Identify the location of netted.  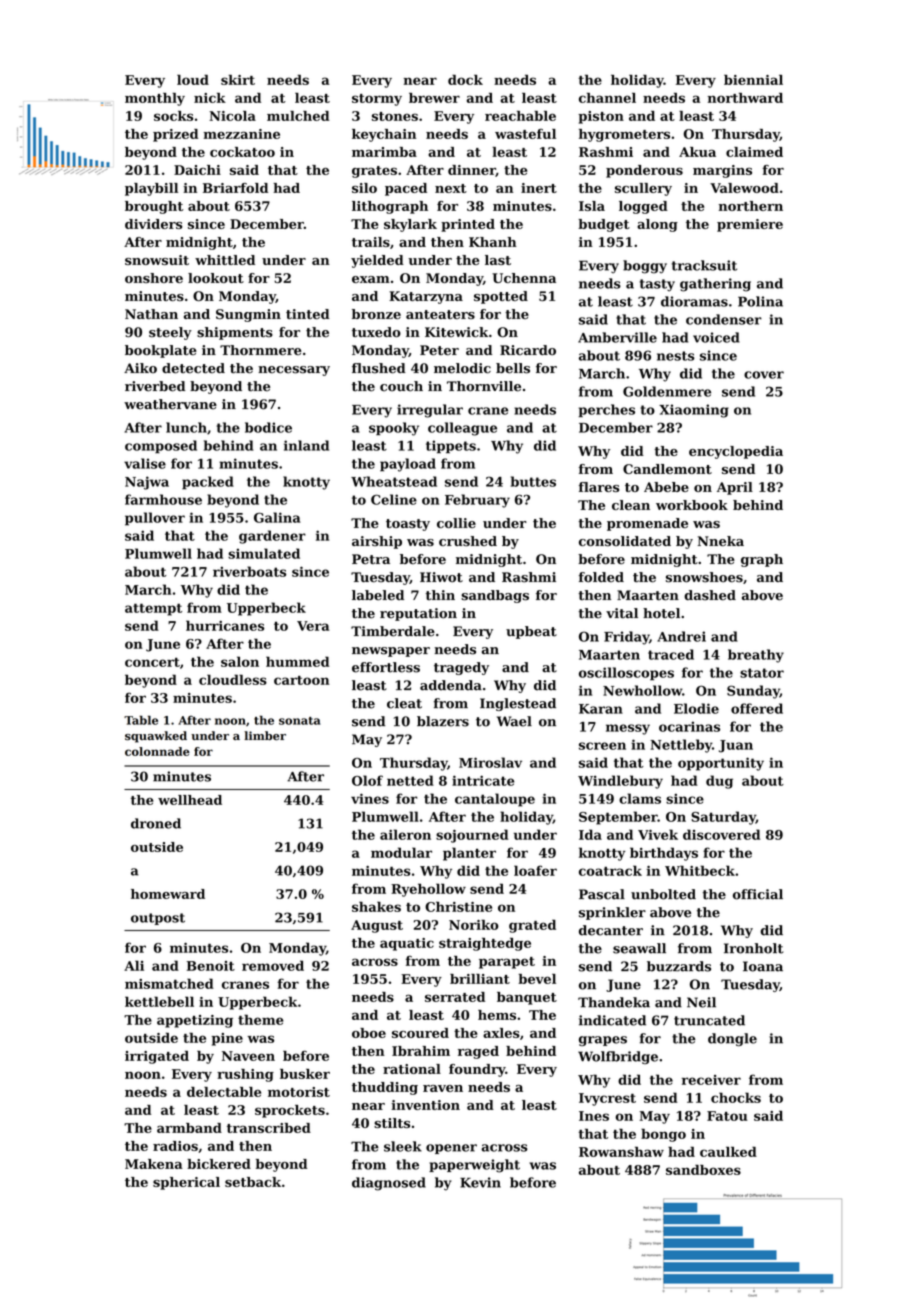
(410, 780).
